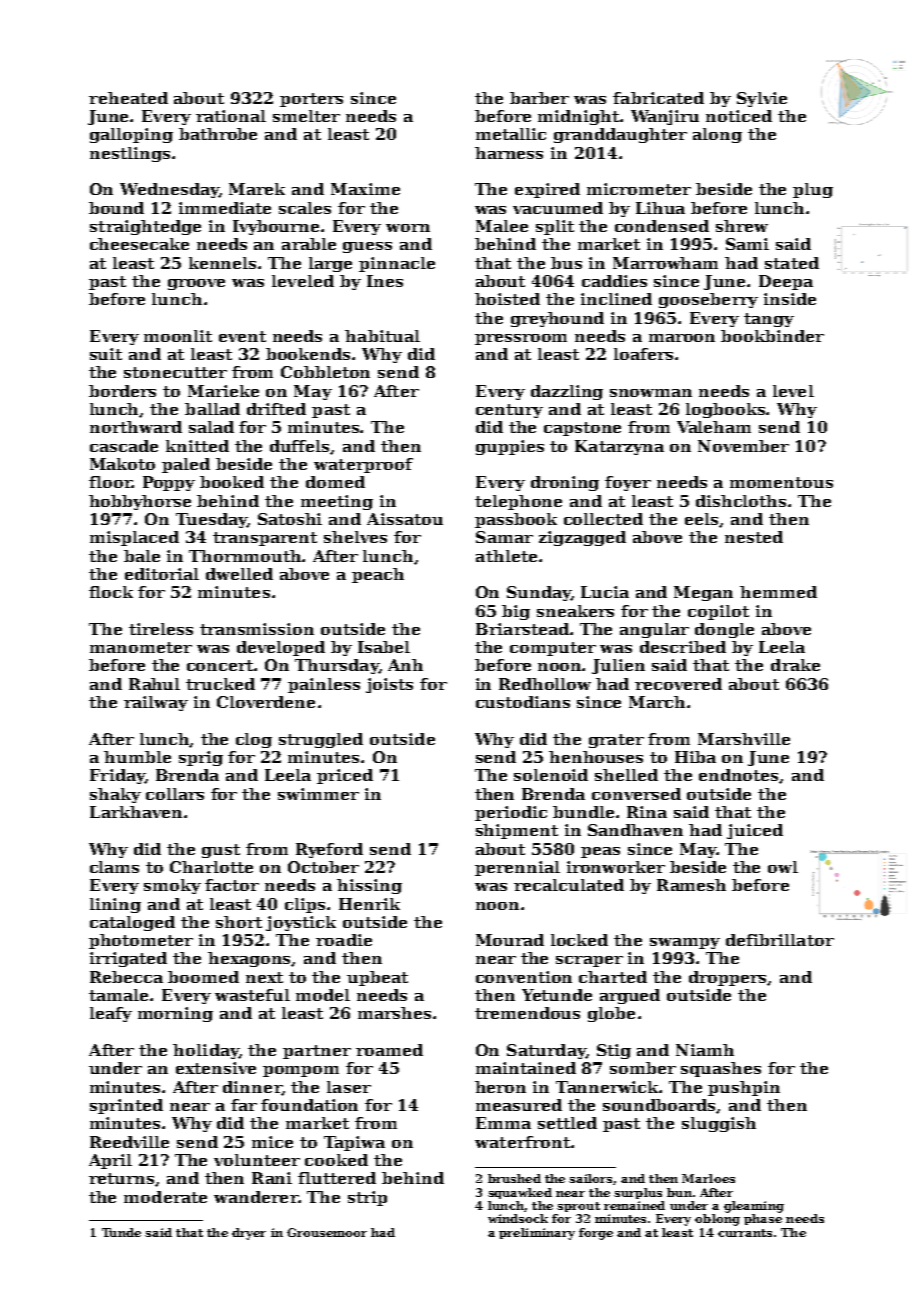 This screenshot has width=924, height=1308. I want to click on Aissatou, so click(405, 519).
